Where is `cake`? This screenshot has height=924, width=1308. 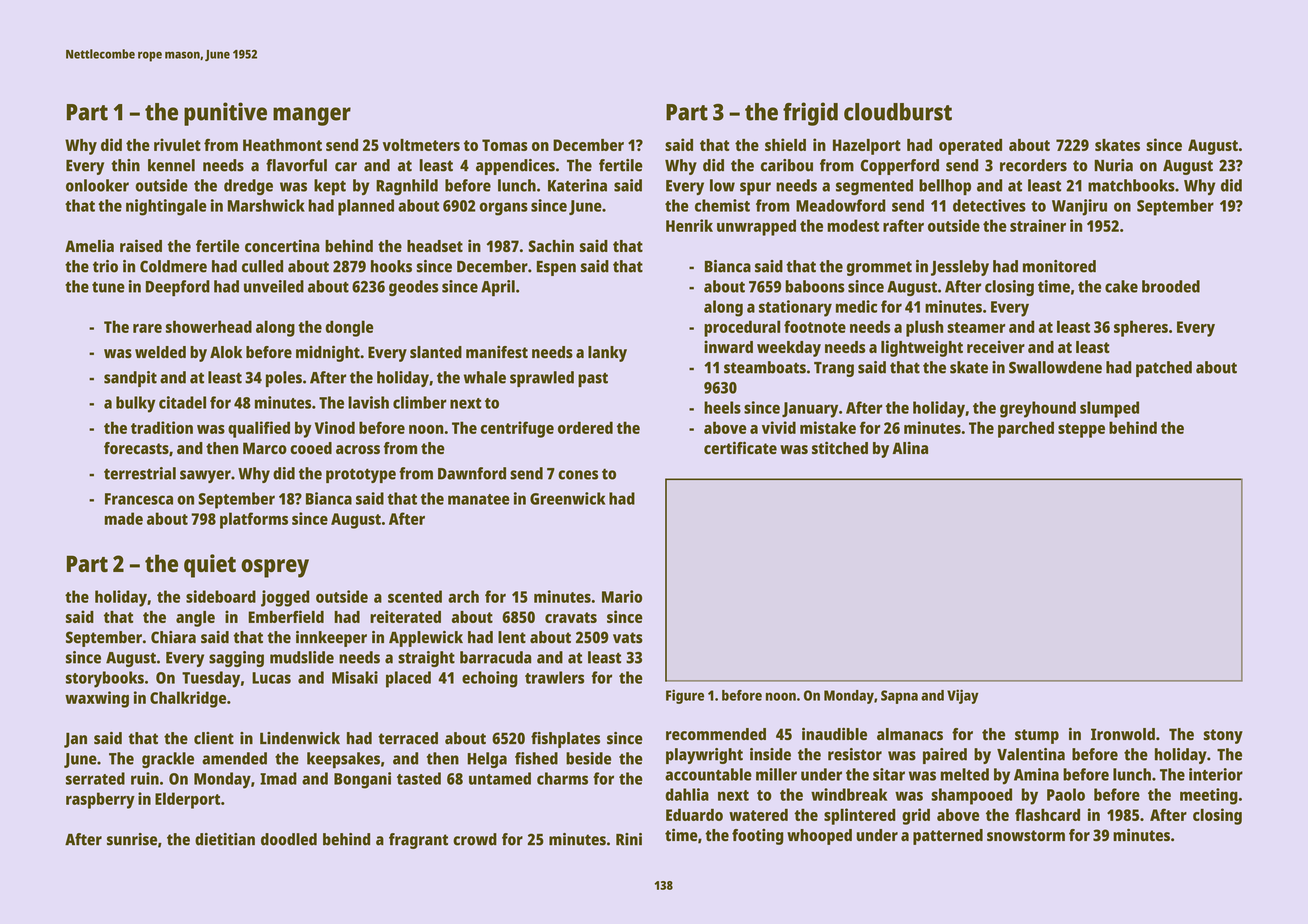
cake is located at coordinates (1121, 286).
